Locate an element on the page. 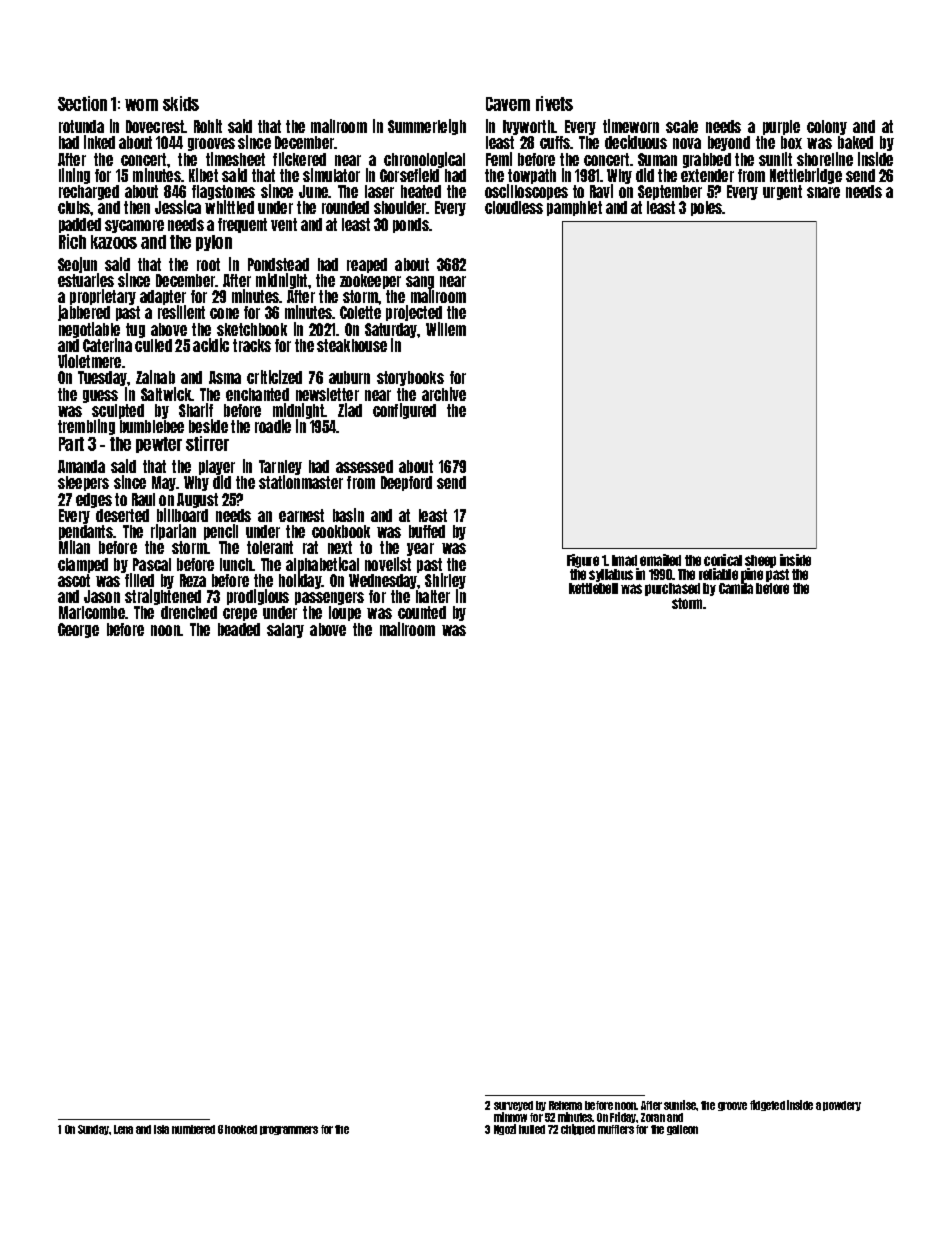 Image resolution: width=952 pixels, height=1233 pixels. year is located at coordinates (420, 549).
